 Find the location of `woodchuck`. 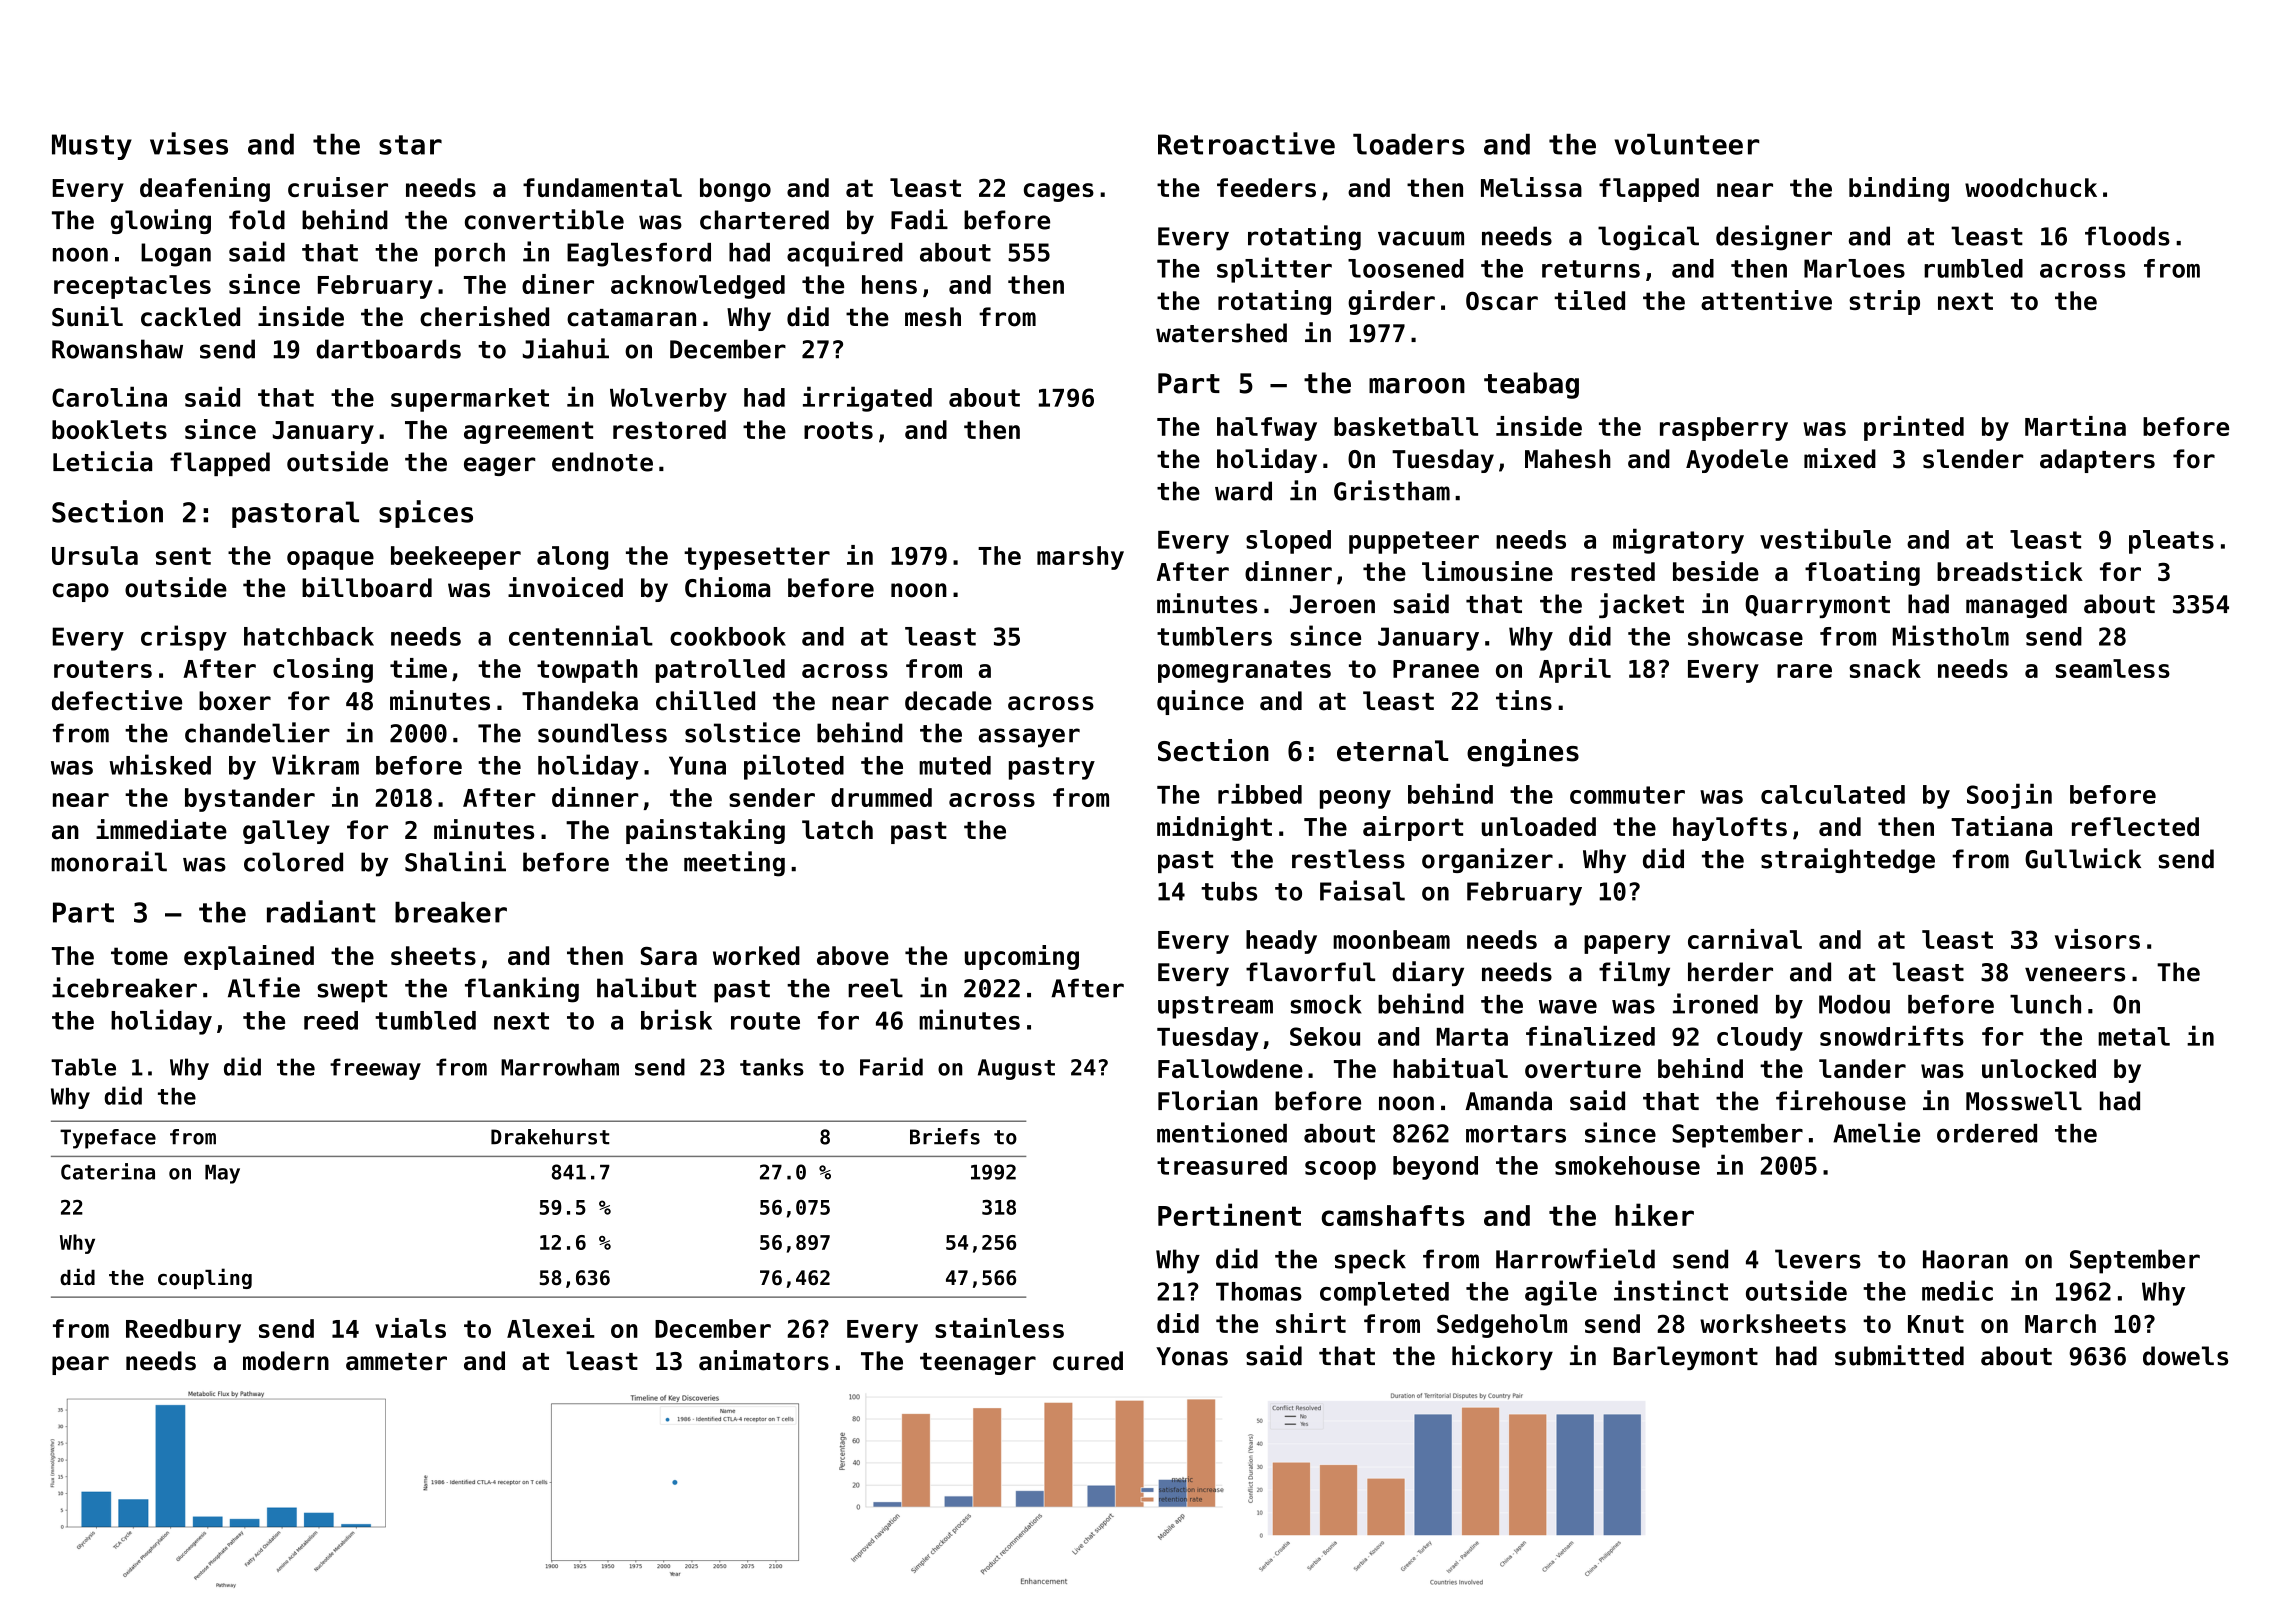

woodchuck is located at coordinates (2031, 187).
